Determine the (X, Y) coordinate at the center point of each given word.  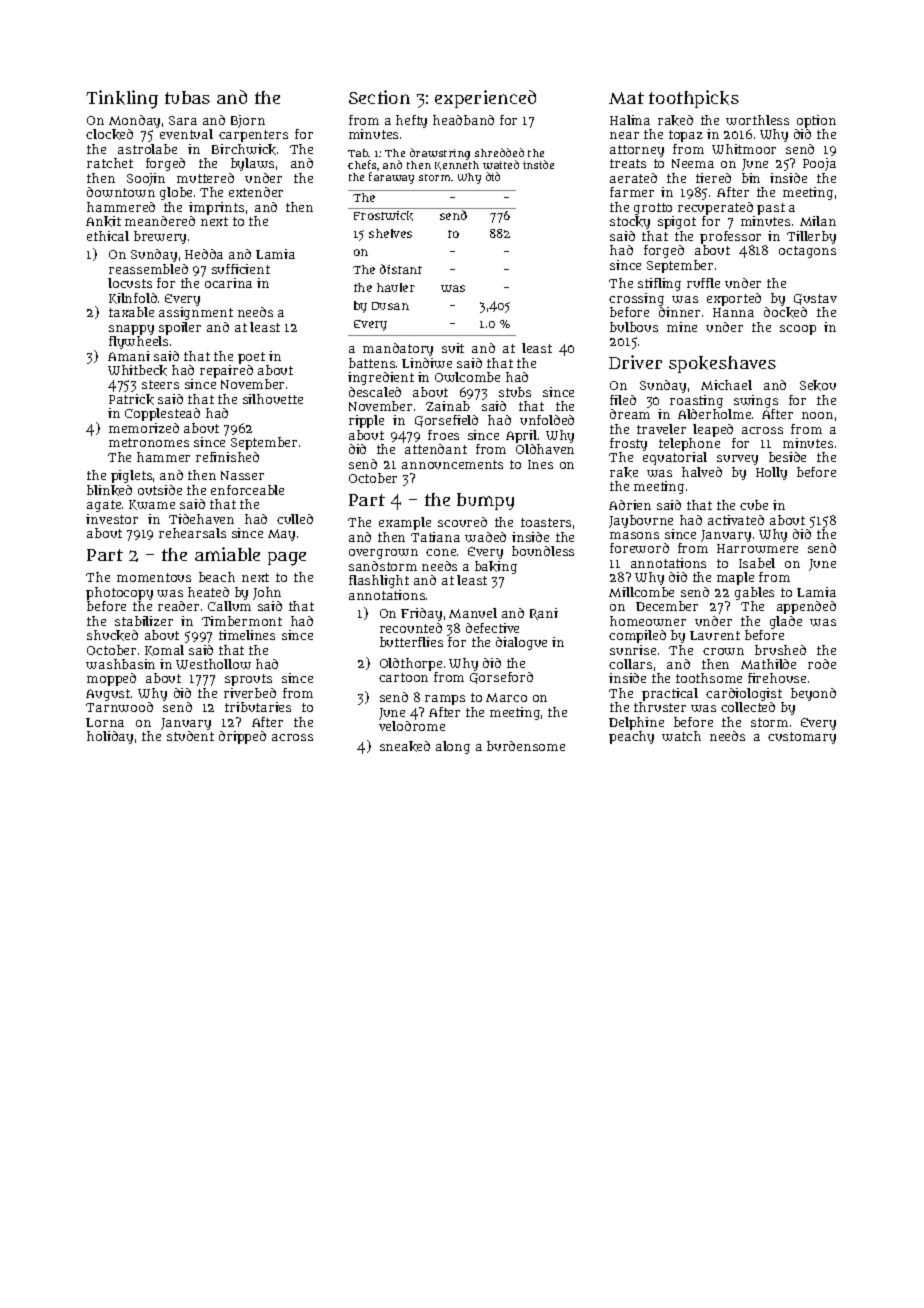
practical (670, 694)
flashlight (379, 581)
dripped (242, 737)
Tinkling (122, 99)
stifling (659, 284)
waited (501, 164)
